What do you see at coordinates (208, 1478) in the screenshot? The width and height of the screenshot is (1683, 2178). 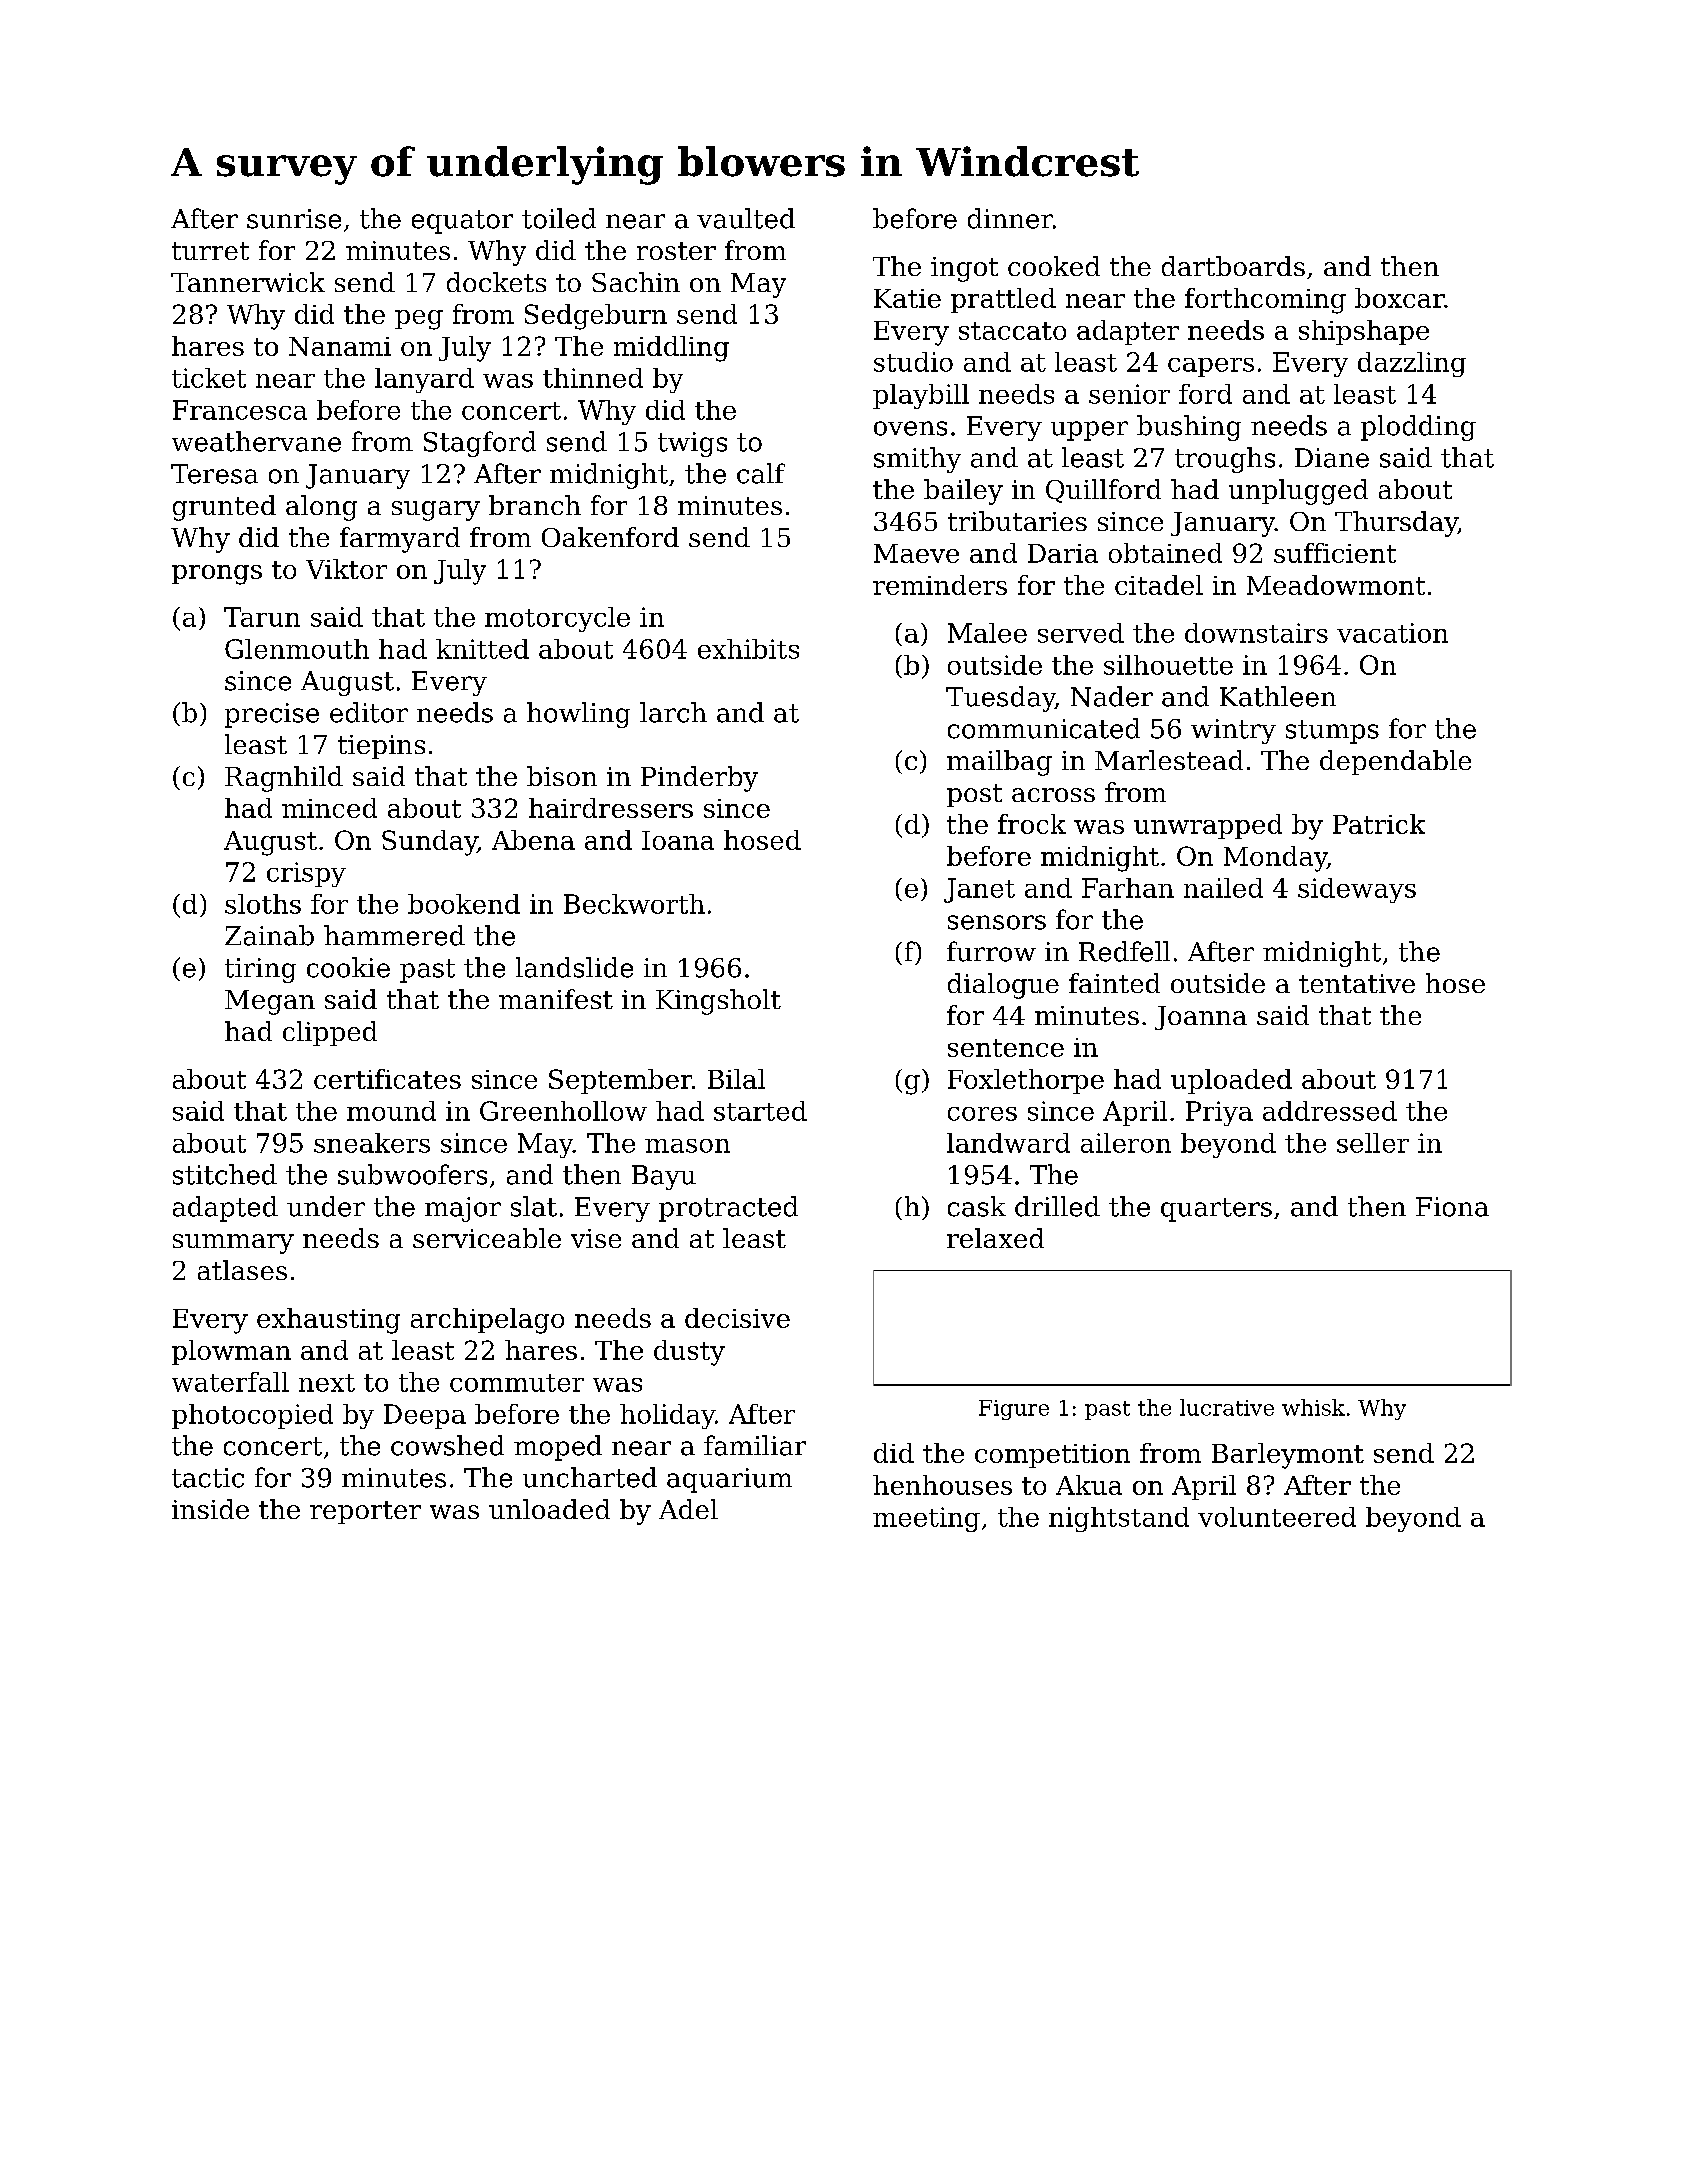 I see `tactic` at bounding box center [208, 1478].
